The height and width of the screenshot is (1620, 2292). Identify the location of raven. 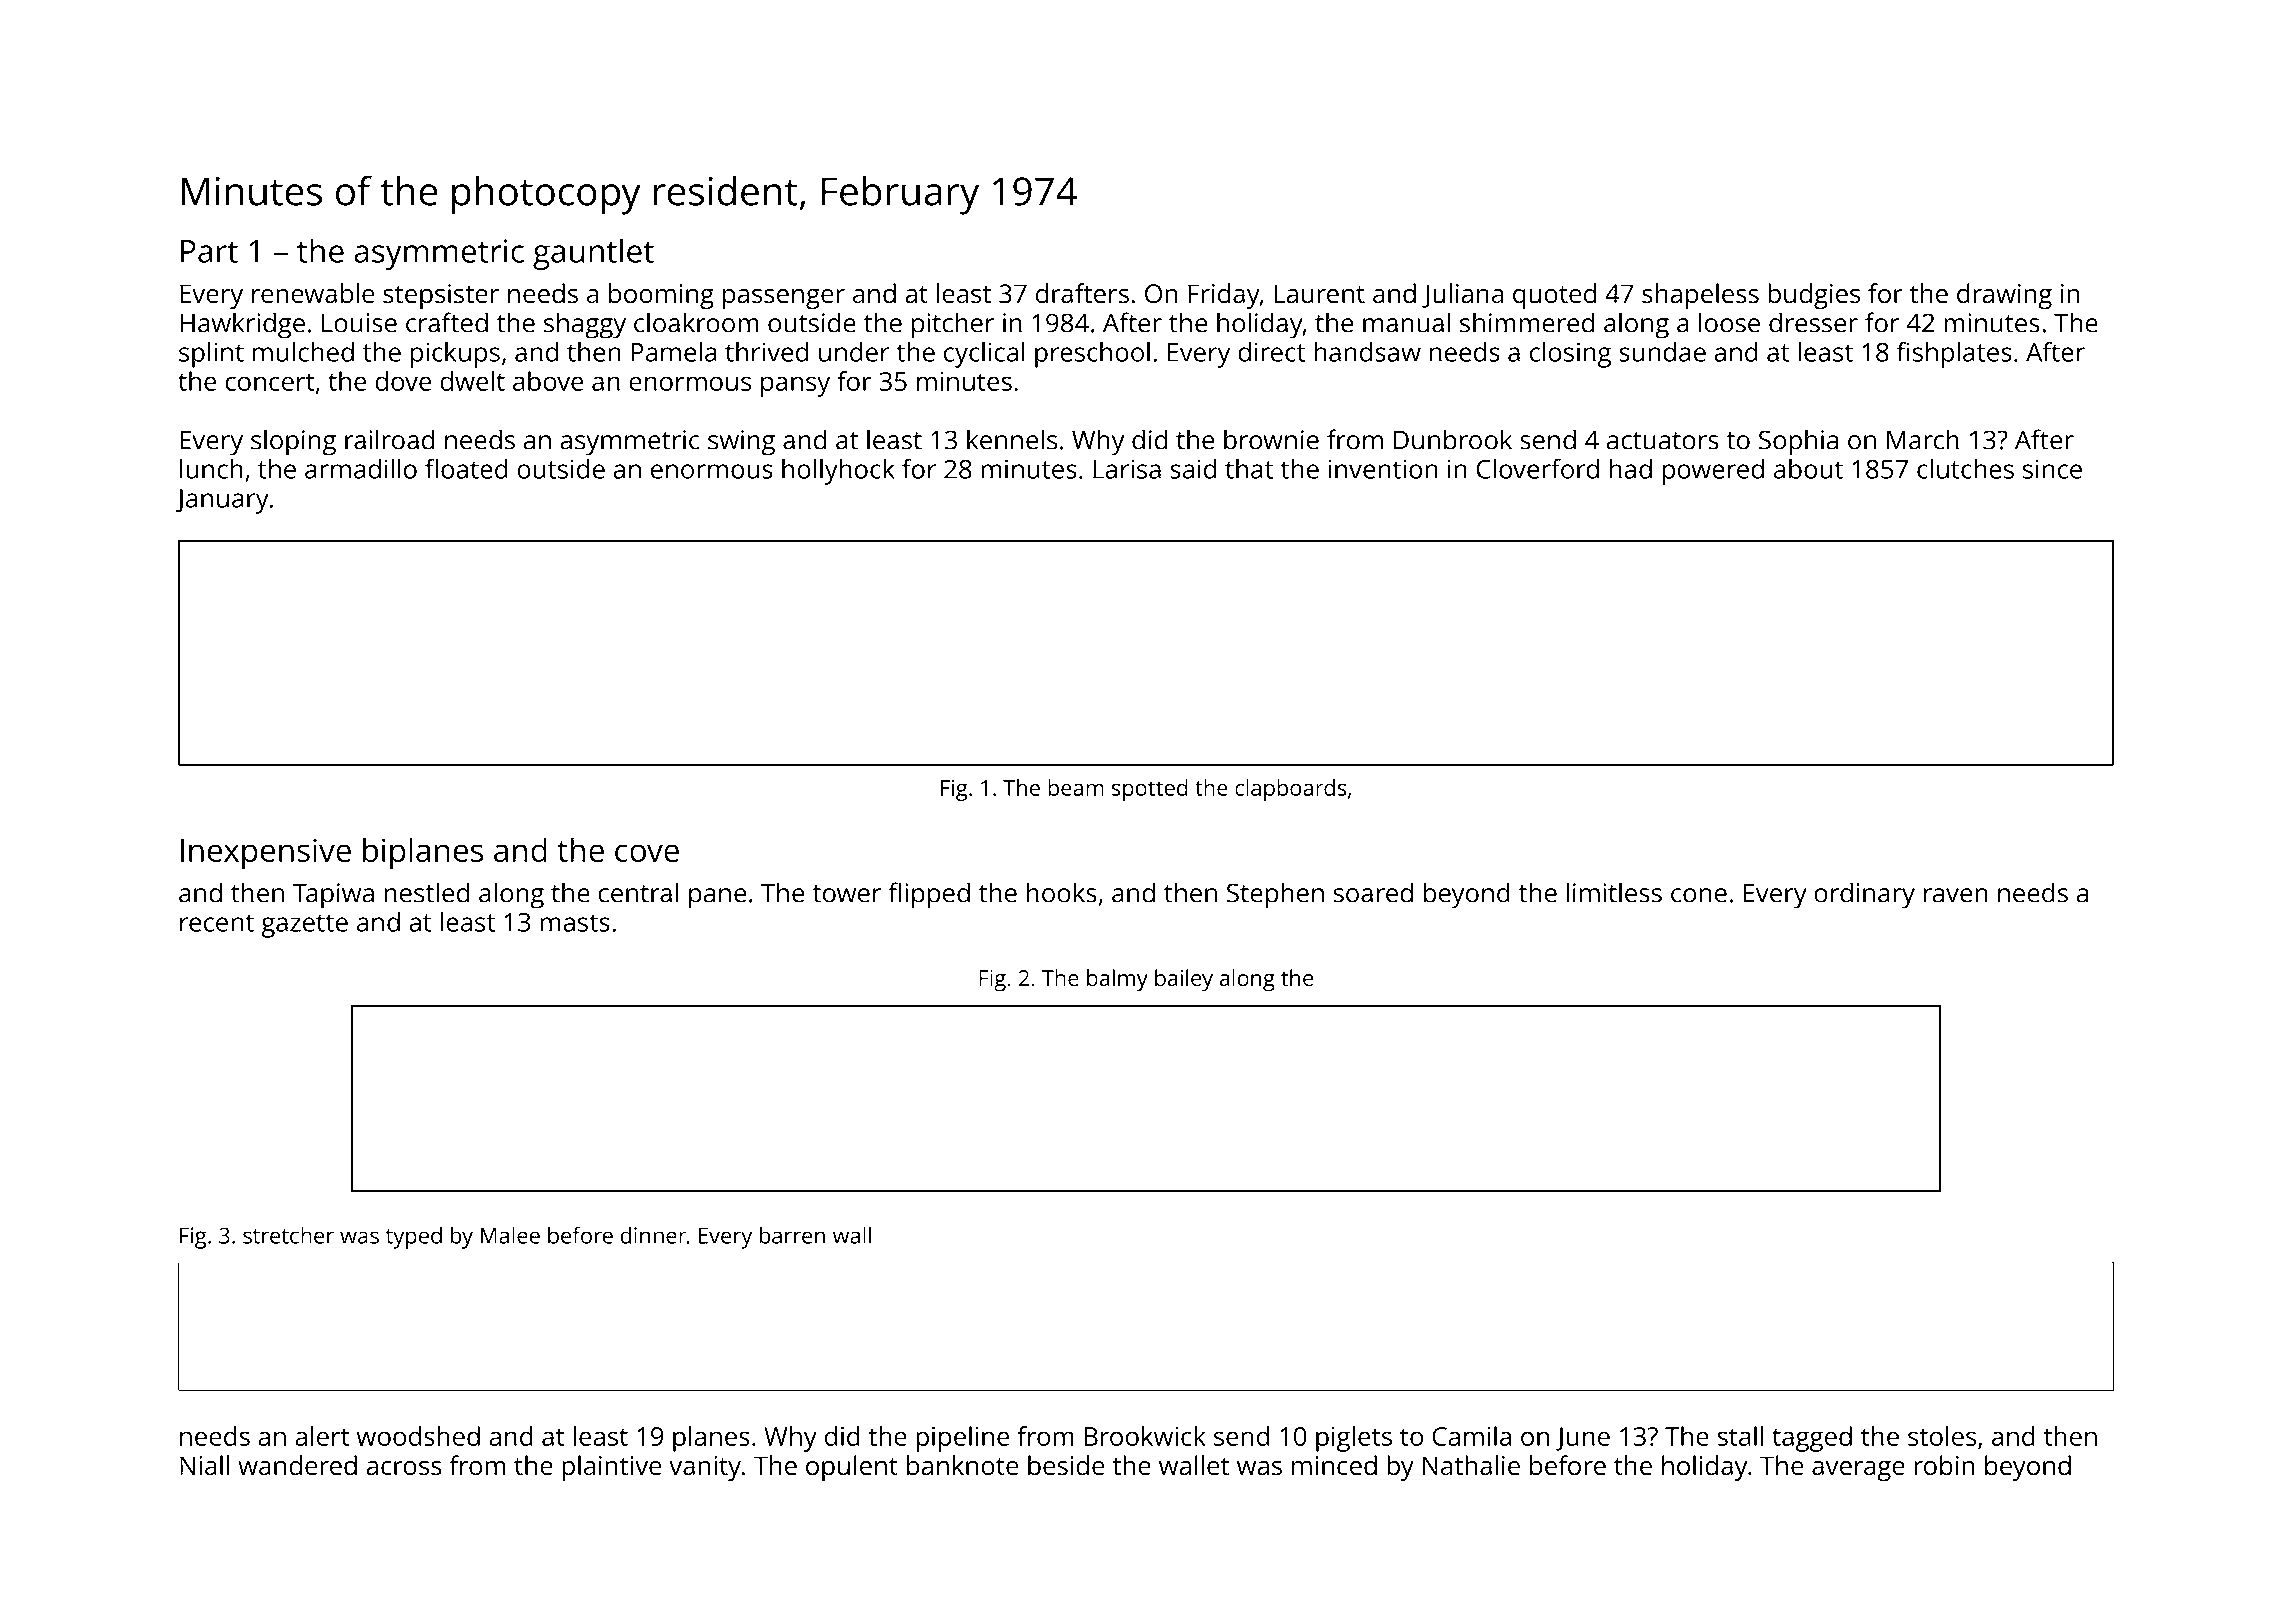
(1956, 895).
